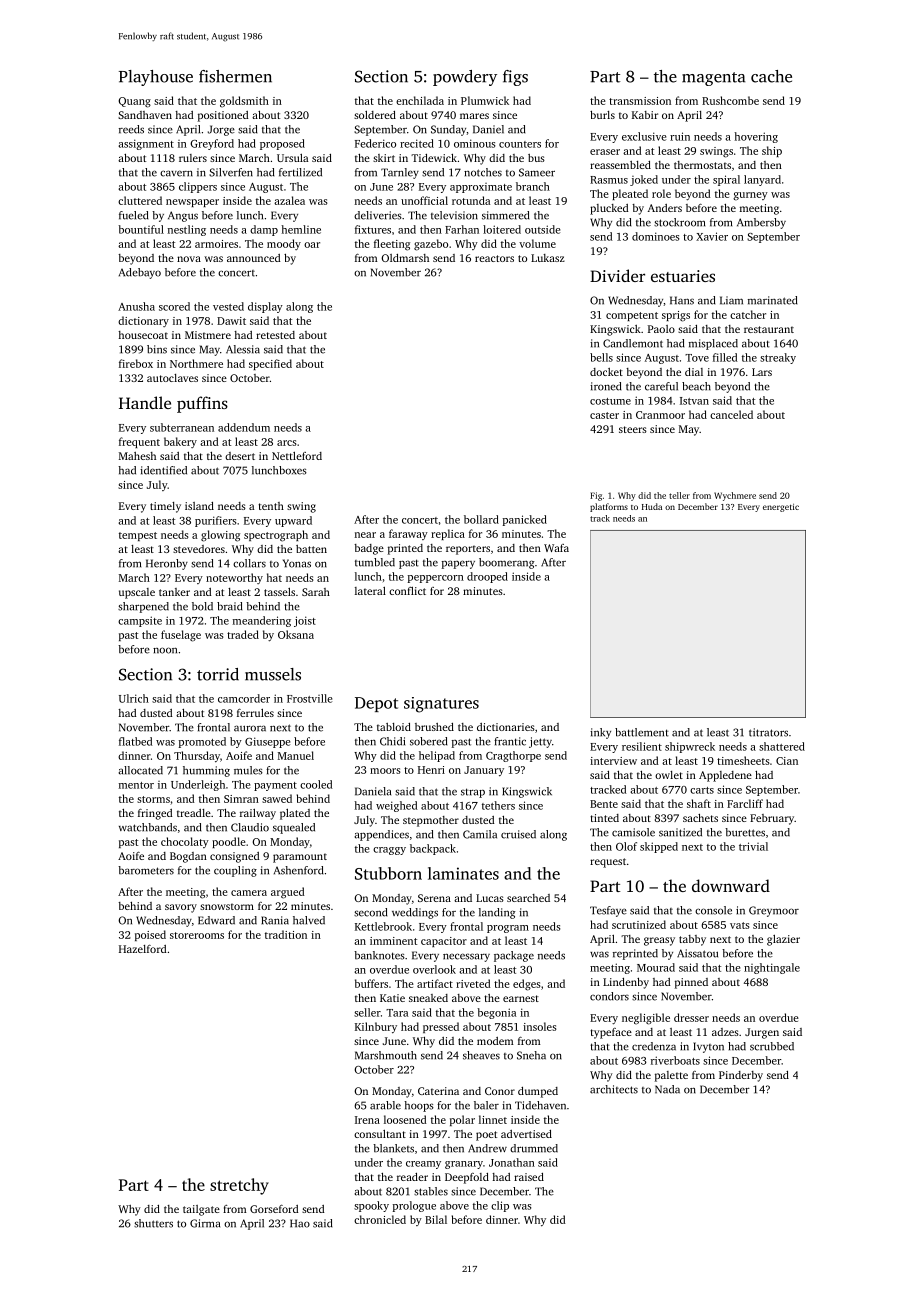 The width and height of the image is (924, 1308). What do you see at coordinates (438, 1091) in the image?
I see `Caterina` at bounding box center [438, 1091].
